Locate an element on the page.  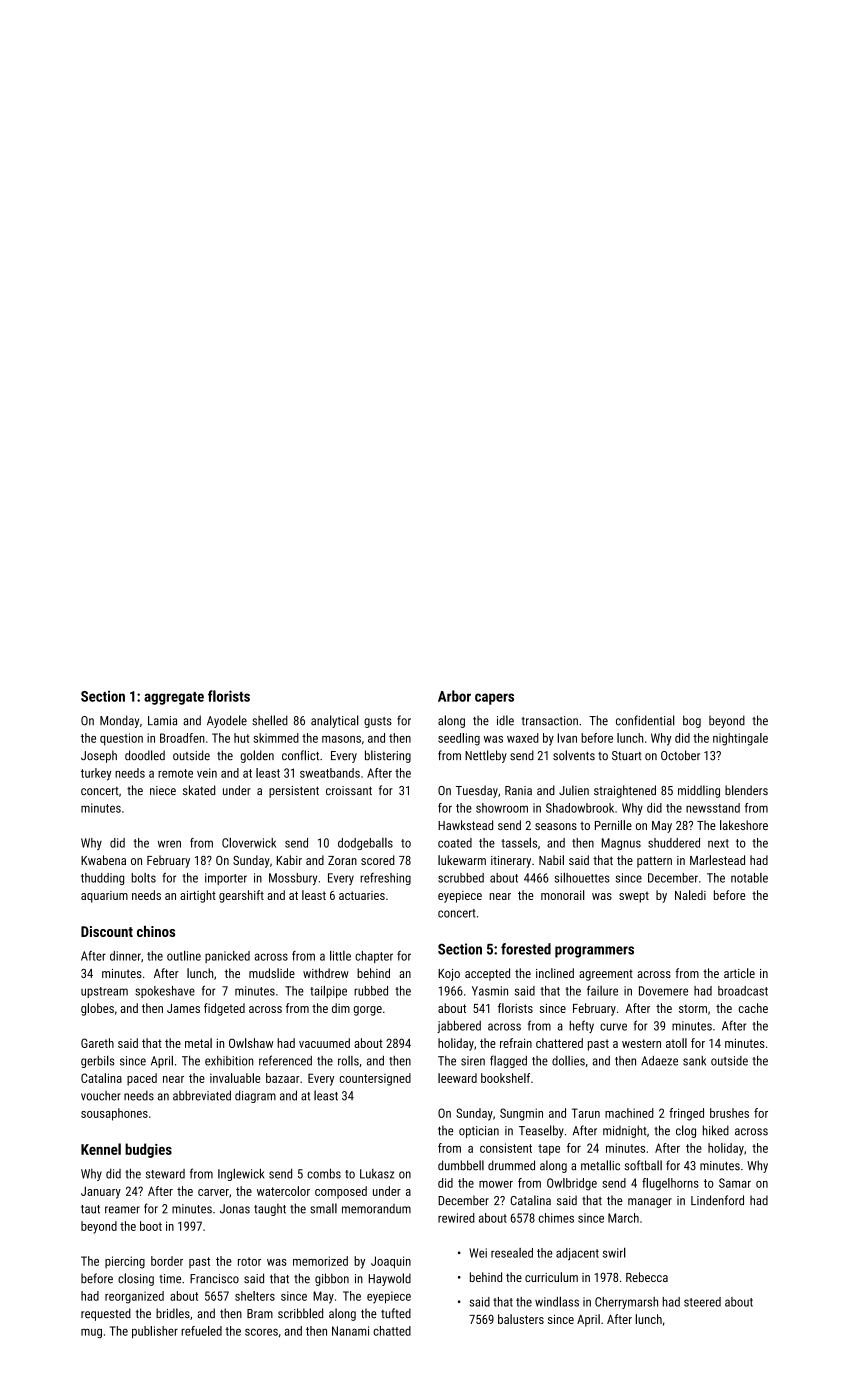
Arbor is located at coordinates (454, 696).
